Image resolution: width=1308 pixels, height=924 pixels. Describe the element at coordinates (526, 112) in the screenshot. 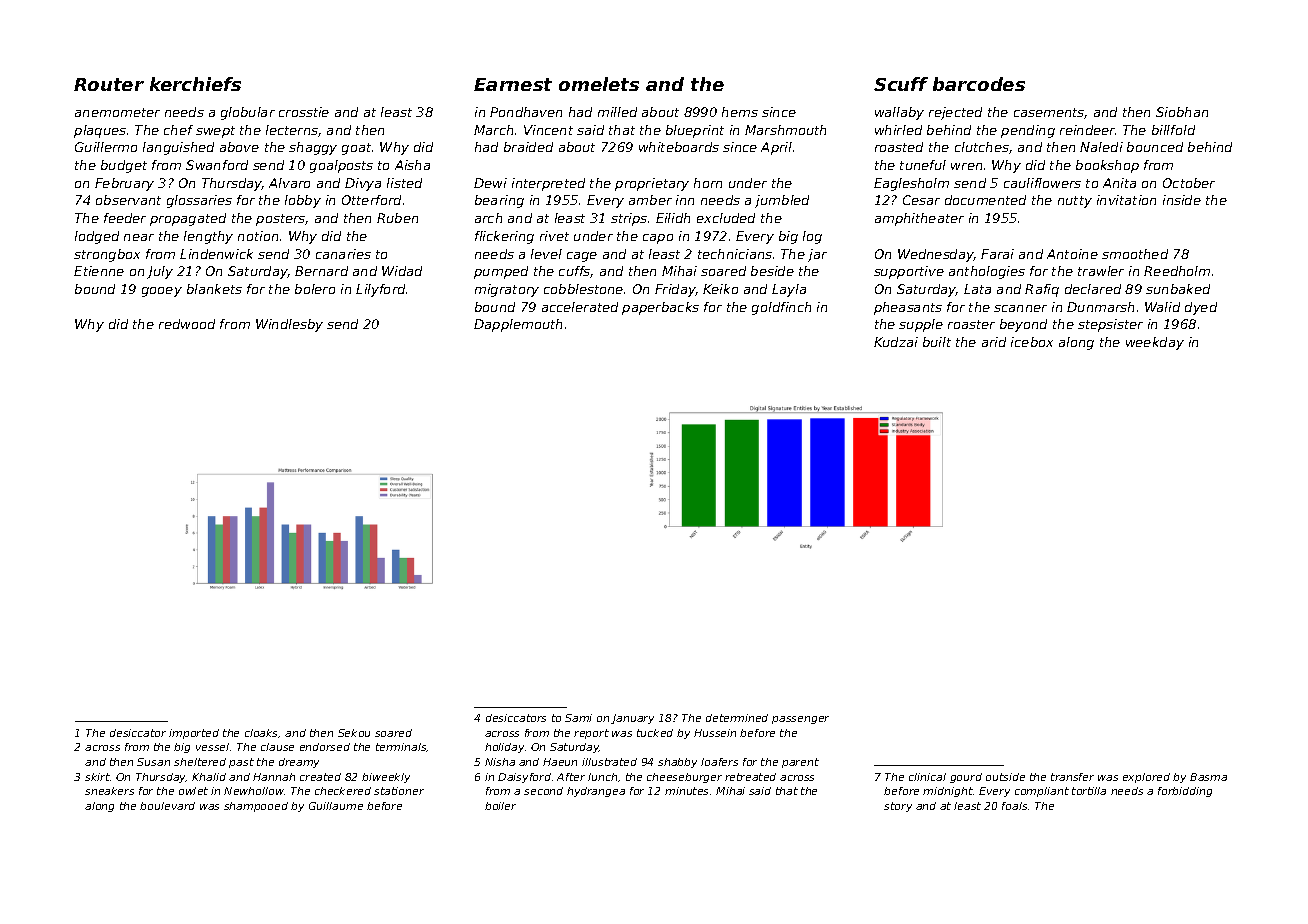

I see `Pondhaven` at that location.
